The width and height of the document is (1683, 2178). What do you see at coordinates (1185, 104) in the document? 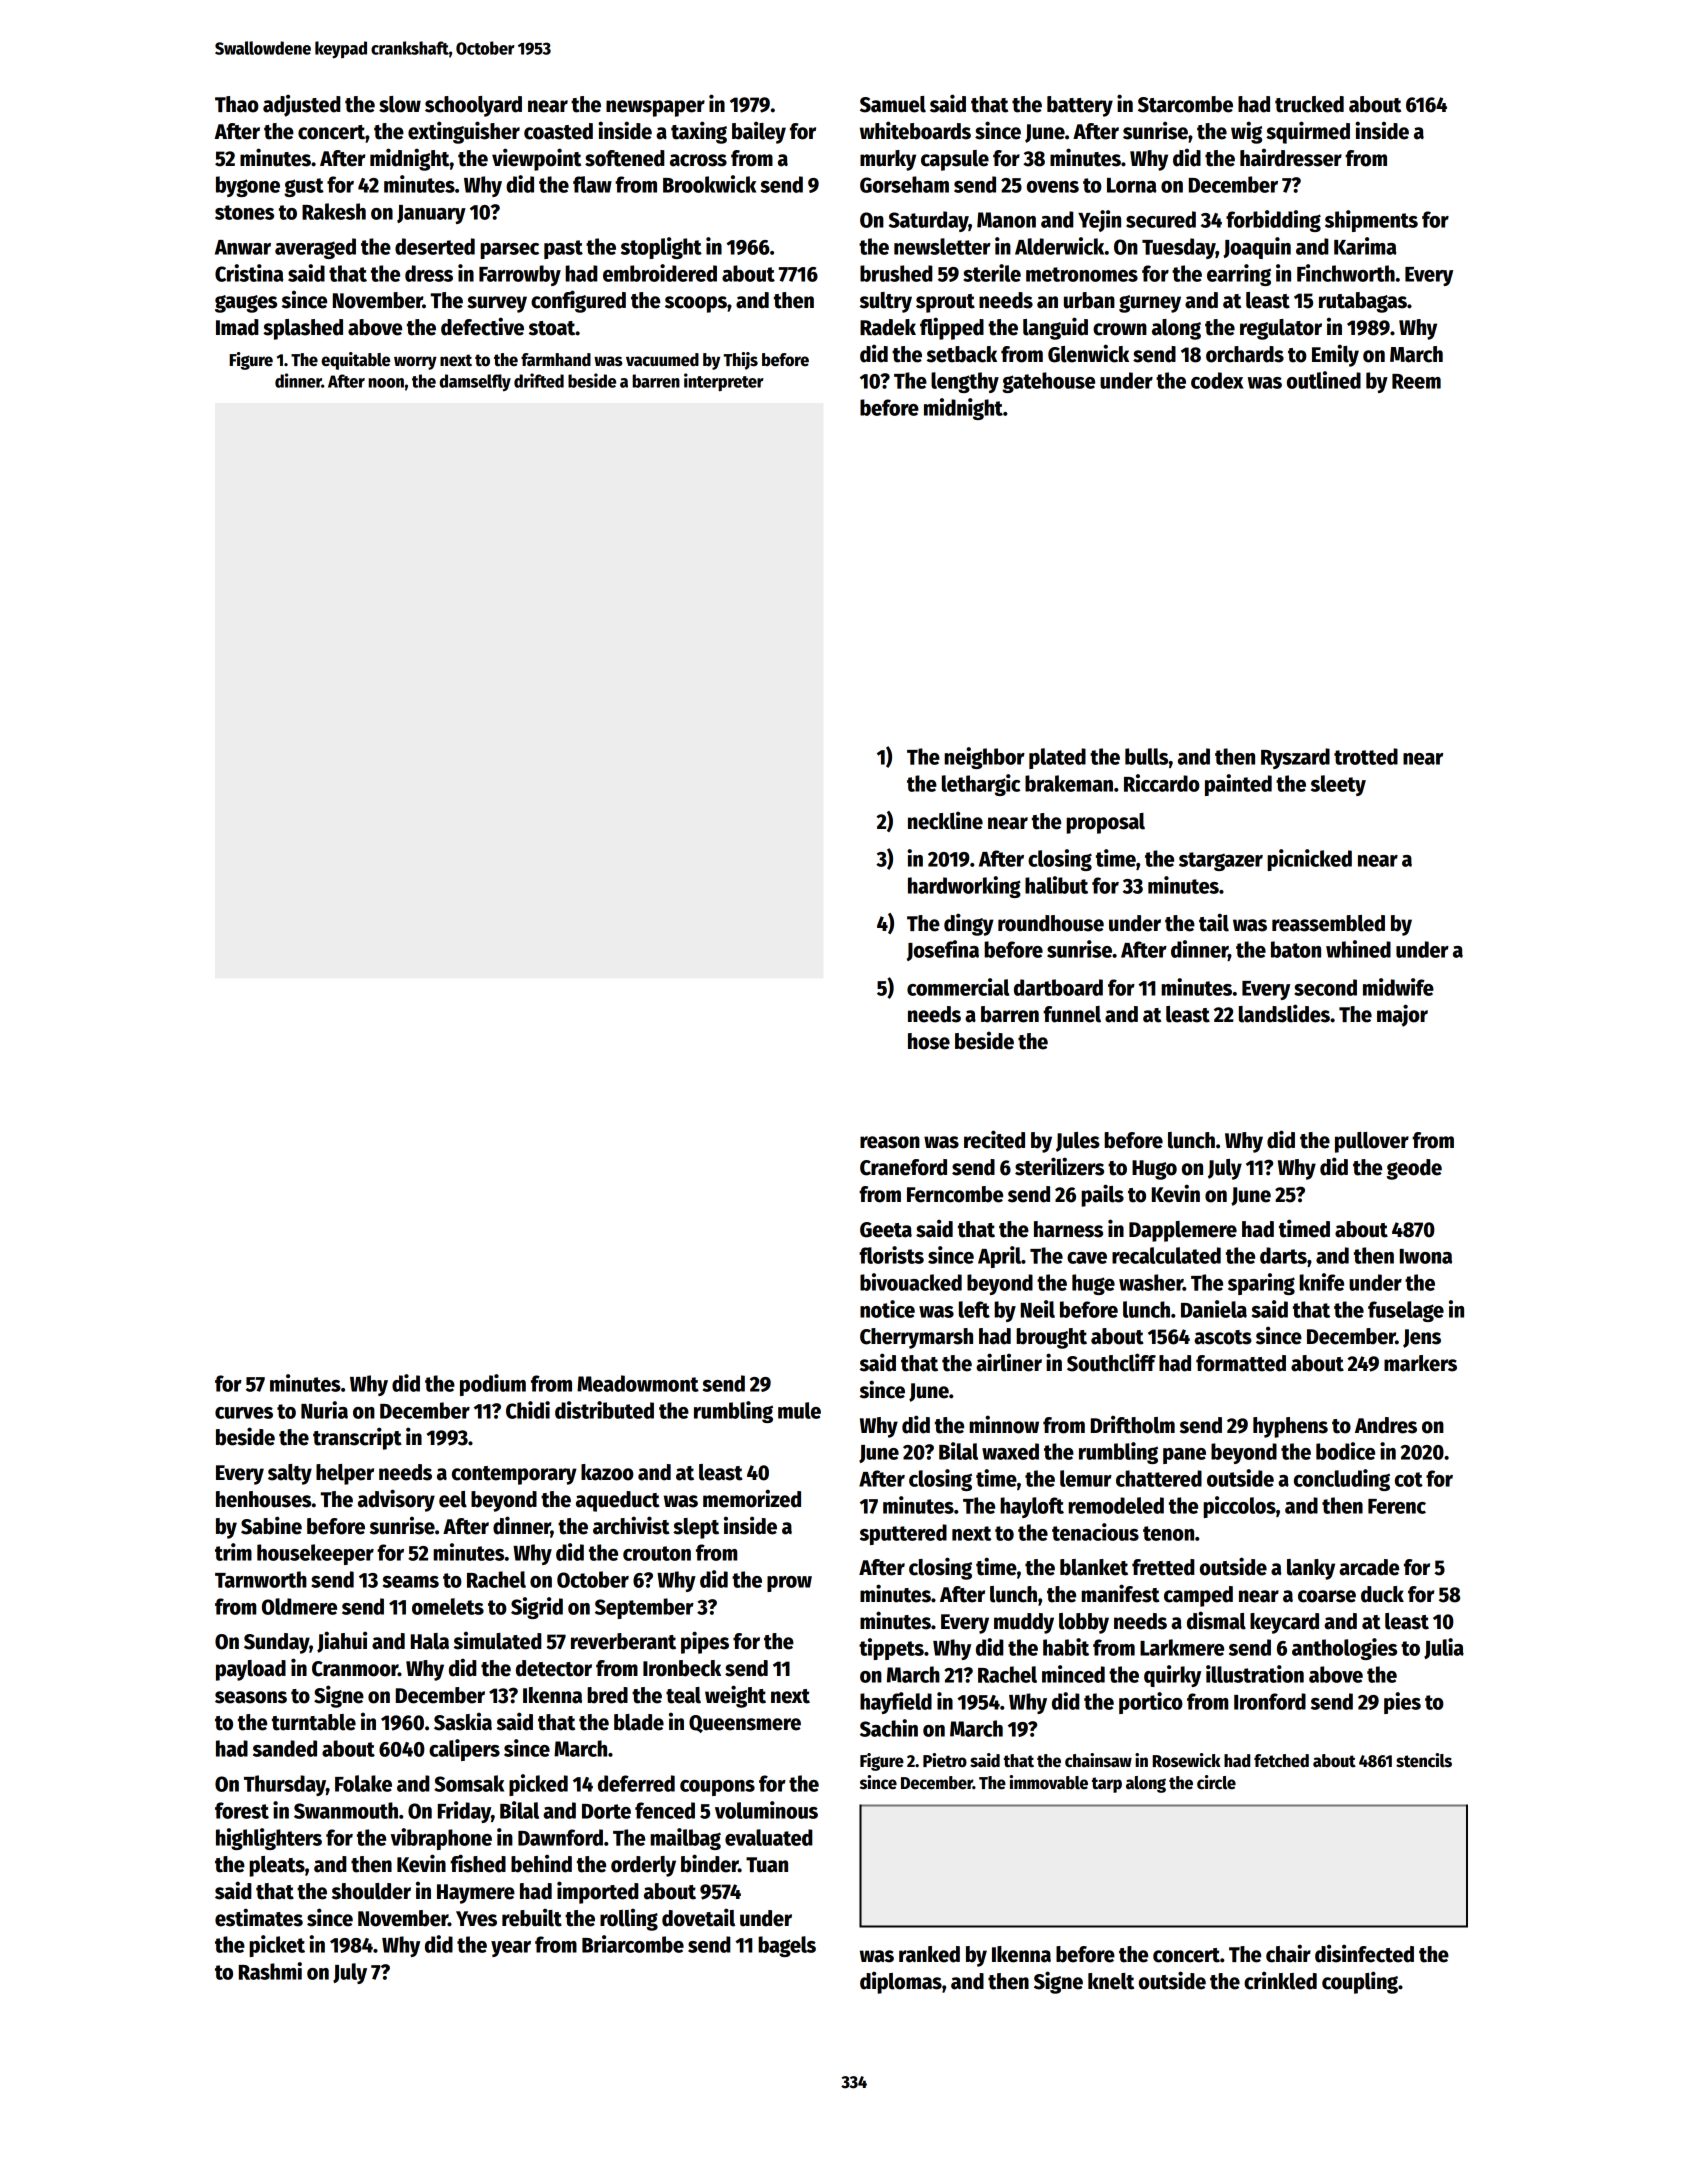
I see `Starcombe` at bounding box center [1185, 104].
